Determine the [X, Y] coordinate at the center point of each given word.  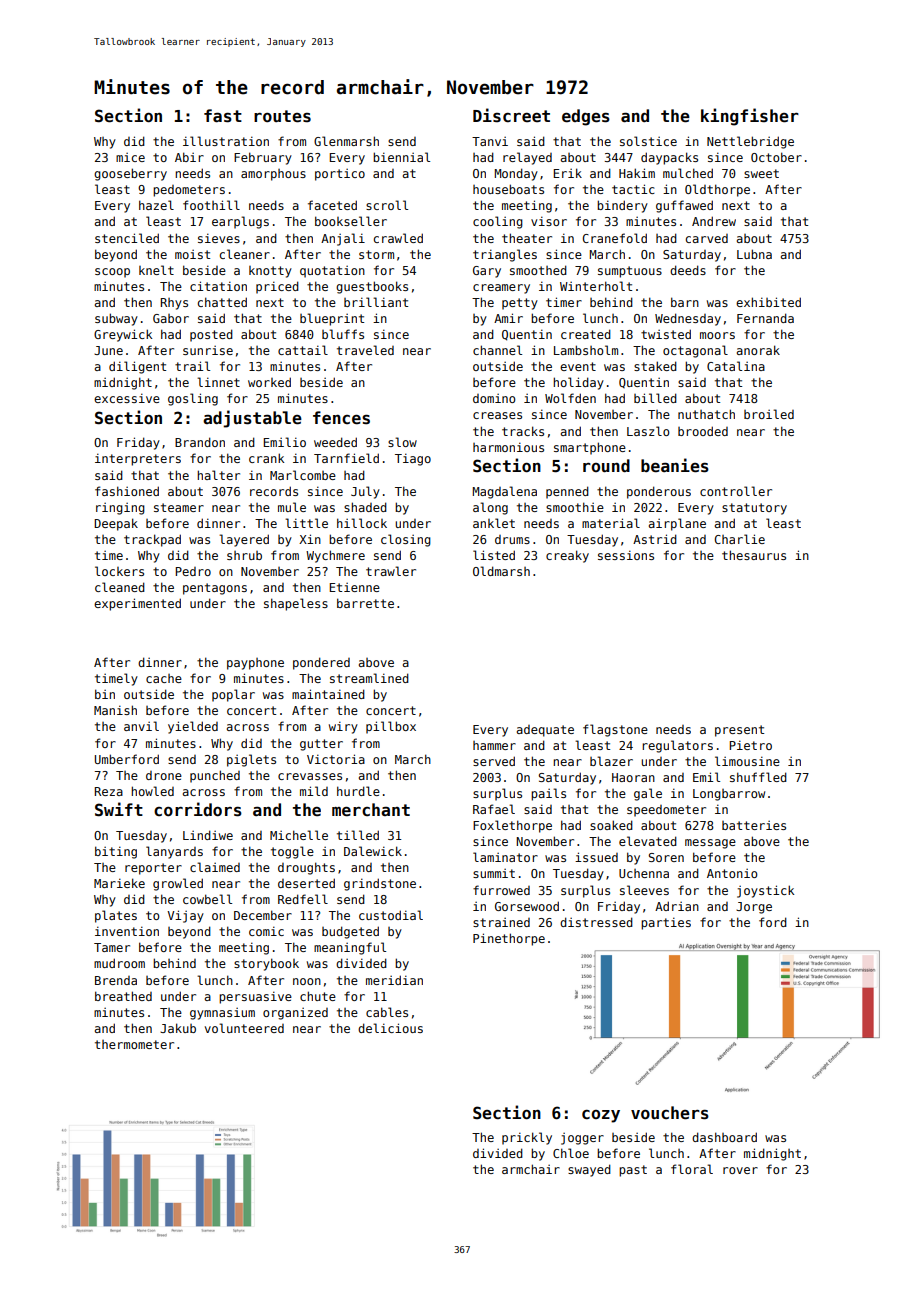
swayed [589, 1170]
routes [282, 116]
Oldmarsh [501, 571]
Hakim [637, 173]
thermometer [134, 1044]
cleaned [120, 587]
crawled [398, 238]
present [739, 731]
